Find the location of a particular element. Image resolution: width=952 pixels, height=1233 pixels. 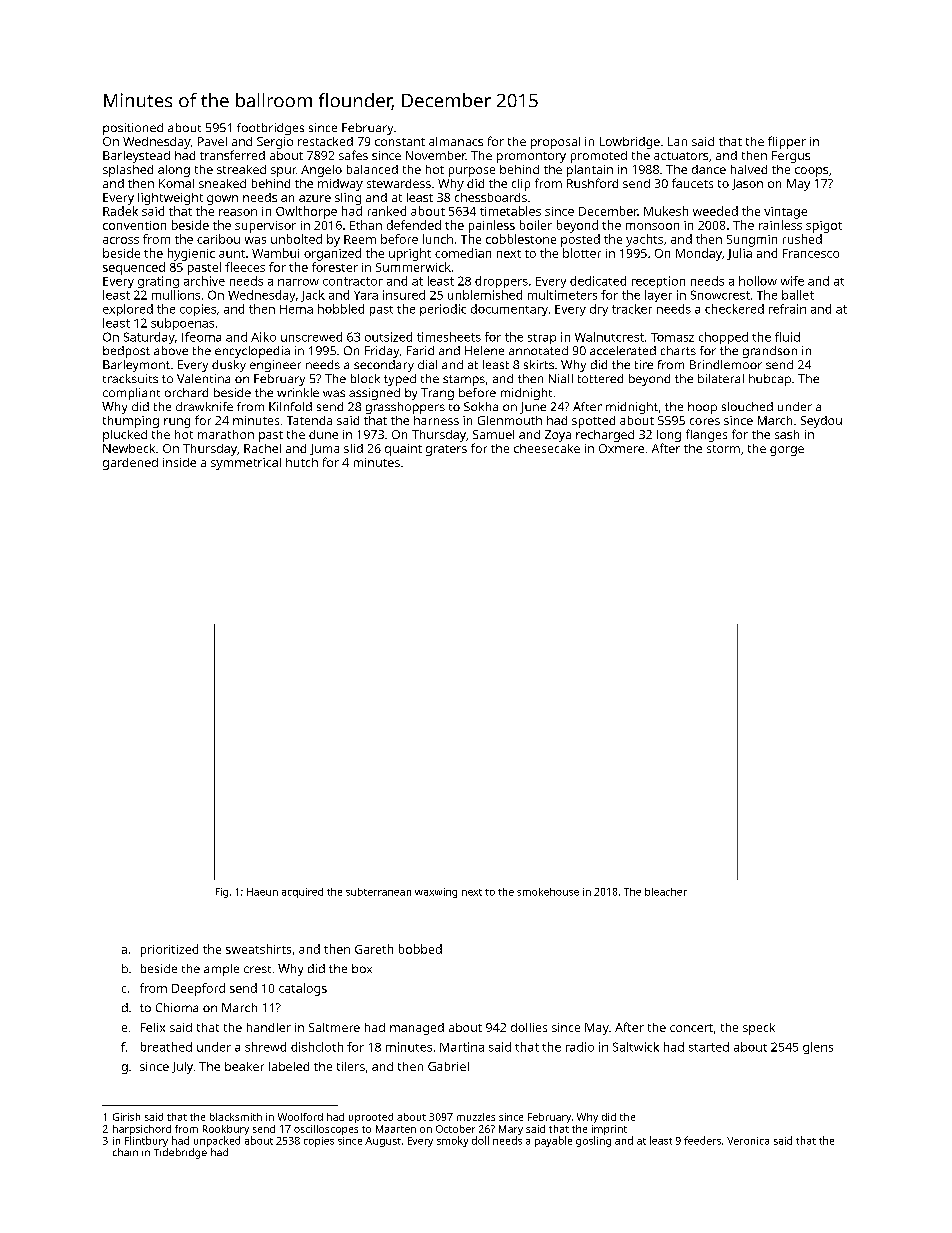

storm is located at coordinates (723, 449).
